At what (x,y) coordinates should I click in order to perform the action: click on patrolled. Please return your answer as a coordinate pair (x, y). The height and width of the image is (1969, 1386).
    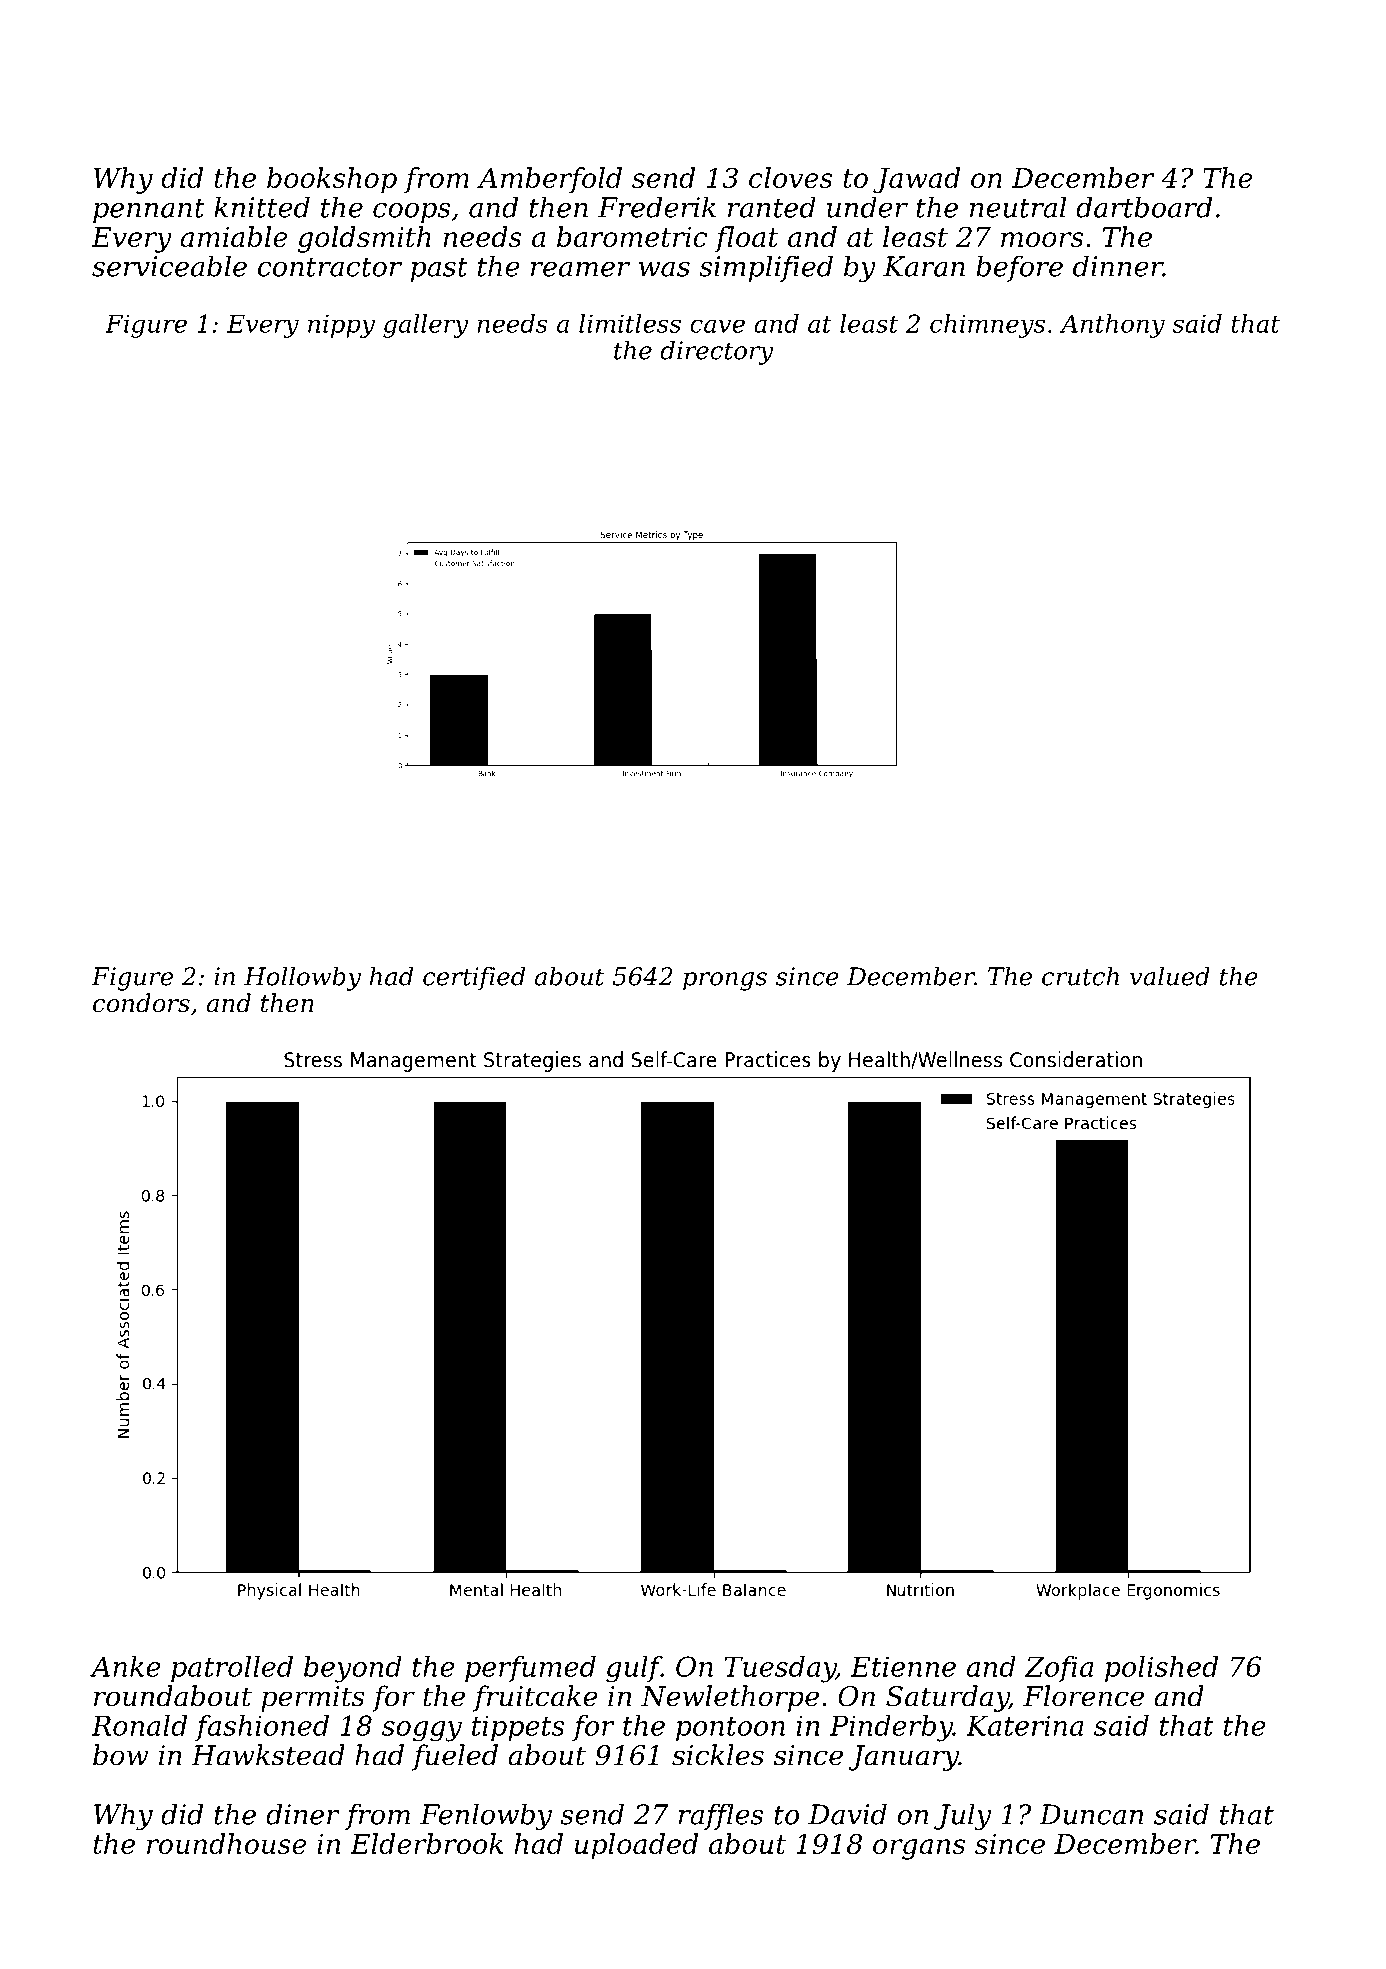
    Looking at the image, I should click on (232, 1669).
